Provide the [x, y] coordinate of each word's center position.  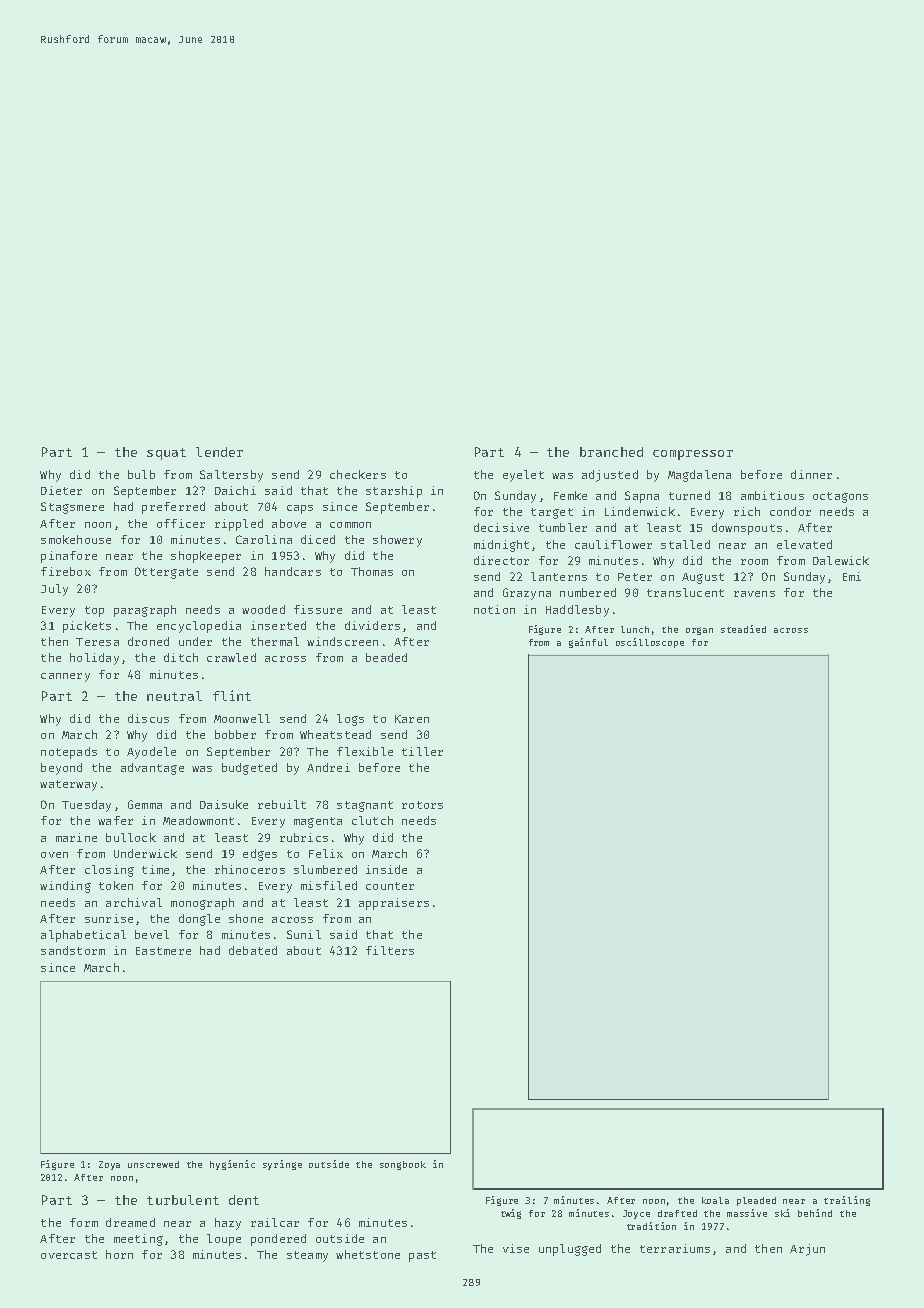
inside [386, 869]
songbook [403, 1165]
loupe [224, 1240]
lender [219, 452]
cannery [65, 677]
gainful [588, 643]
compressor [693, 455]
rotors [422, 805]
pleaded [756, 1201]
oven [54, 855]
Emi [852, 576]
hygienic [232, 1165]
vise [516, 1248]
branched [611, 452]
